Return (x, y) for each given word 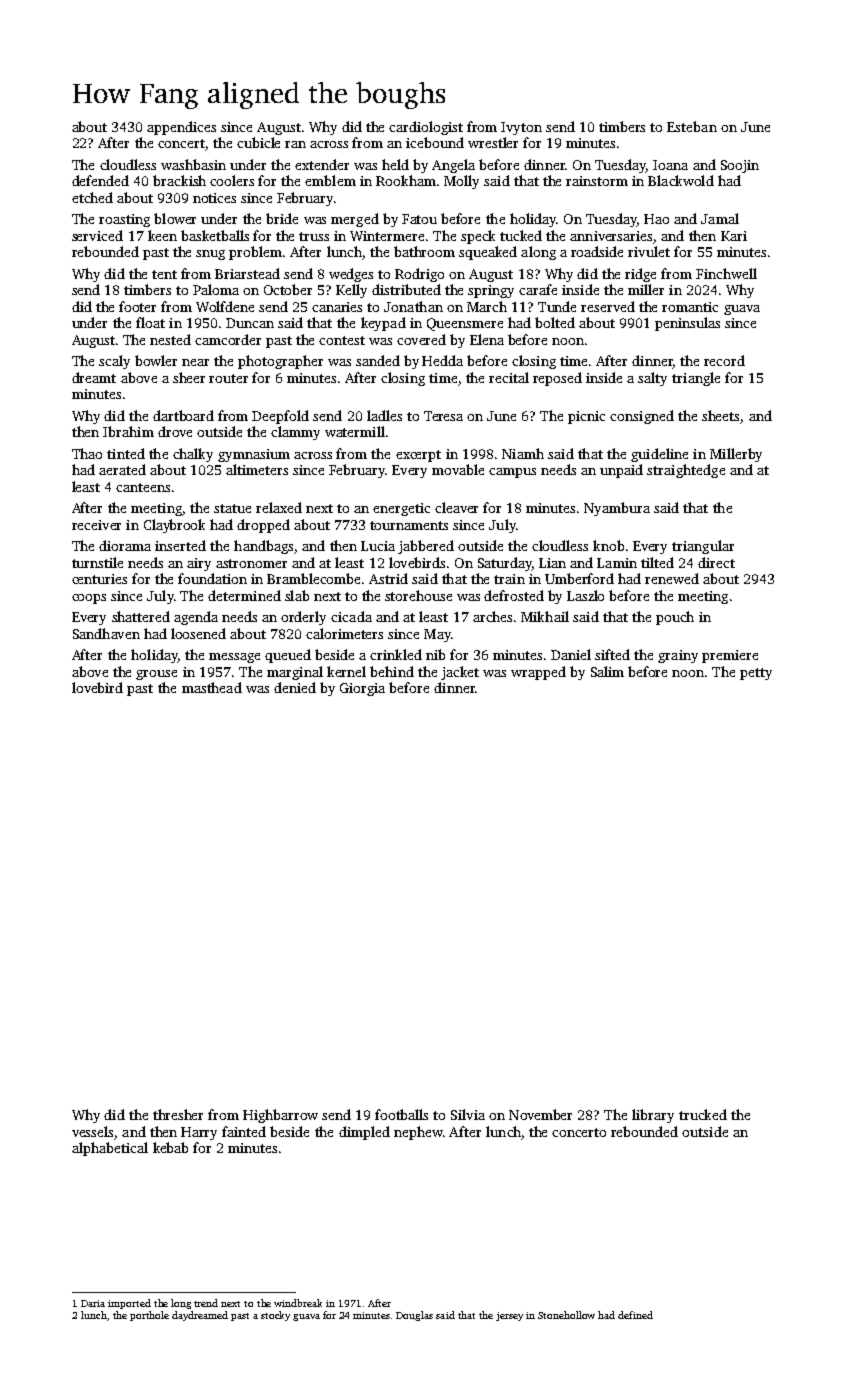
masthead (212, 687)
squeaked (488, 253)
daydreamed (200, 1316)
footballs (401, 1114)
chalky (193, 455)
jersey (509, 1316)
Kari (734, 236)
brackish (179, 180)
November (540, 1114)
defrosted (514, 595)
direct (716, 562)
